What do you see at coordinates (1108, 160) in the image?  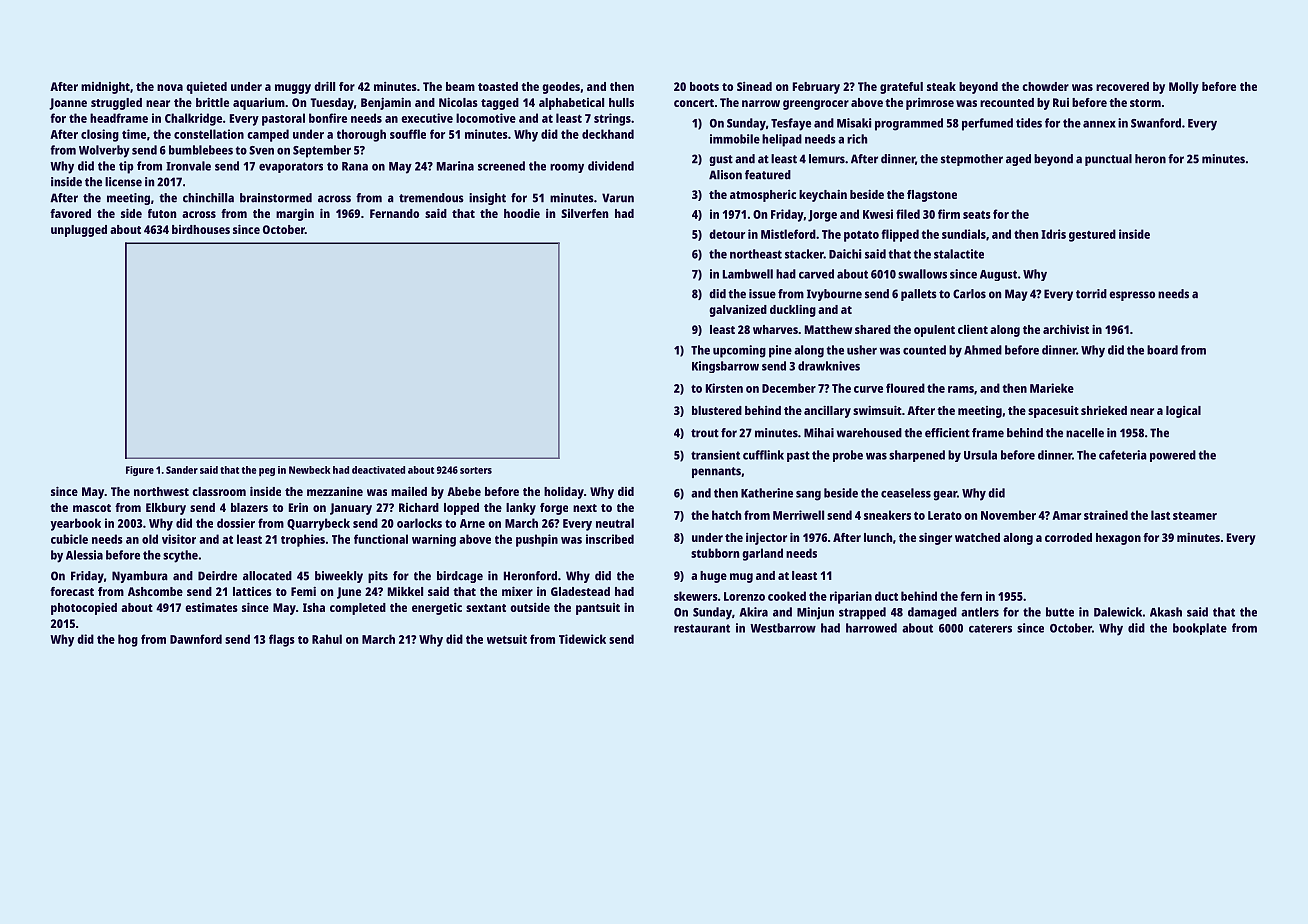 I see `punctual` at bounding box center [1108, 160].
